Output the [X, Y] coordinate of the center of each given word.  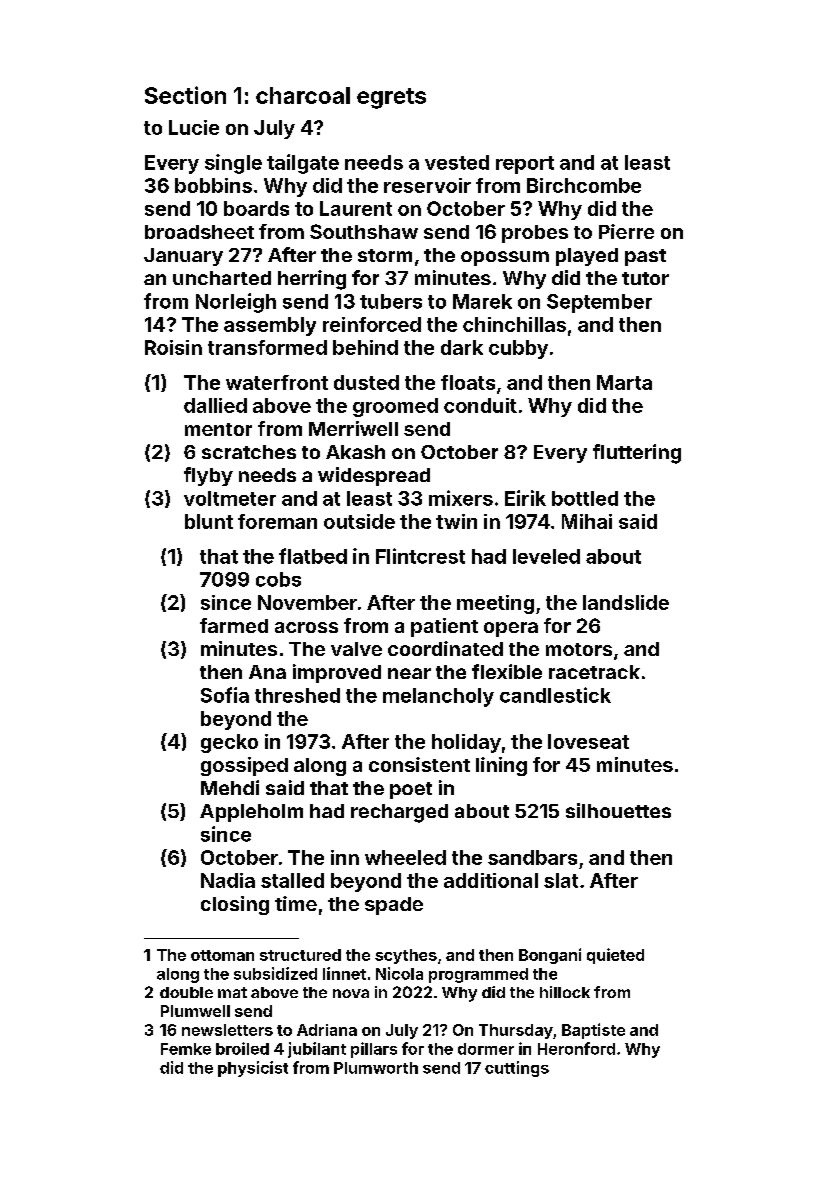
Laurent [356, 208]
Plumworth [376, 1068]
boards [256, 208]
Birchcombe [584, 185]
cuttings [517, 1069]
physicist [253, 1069]
